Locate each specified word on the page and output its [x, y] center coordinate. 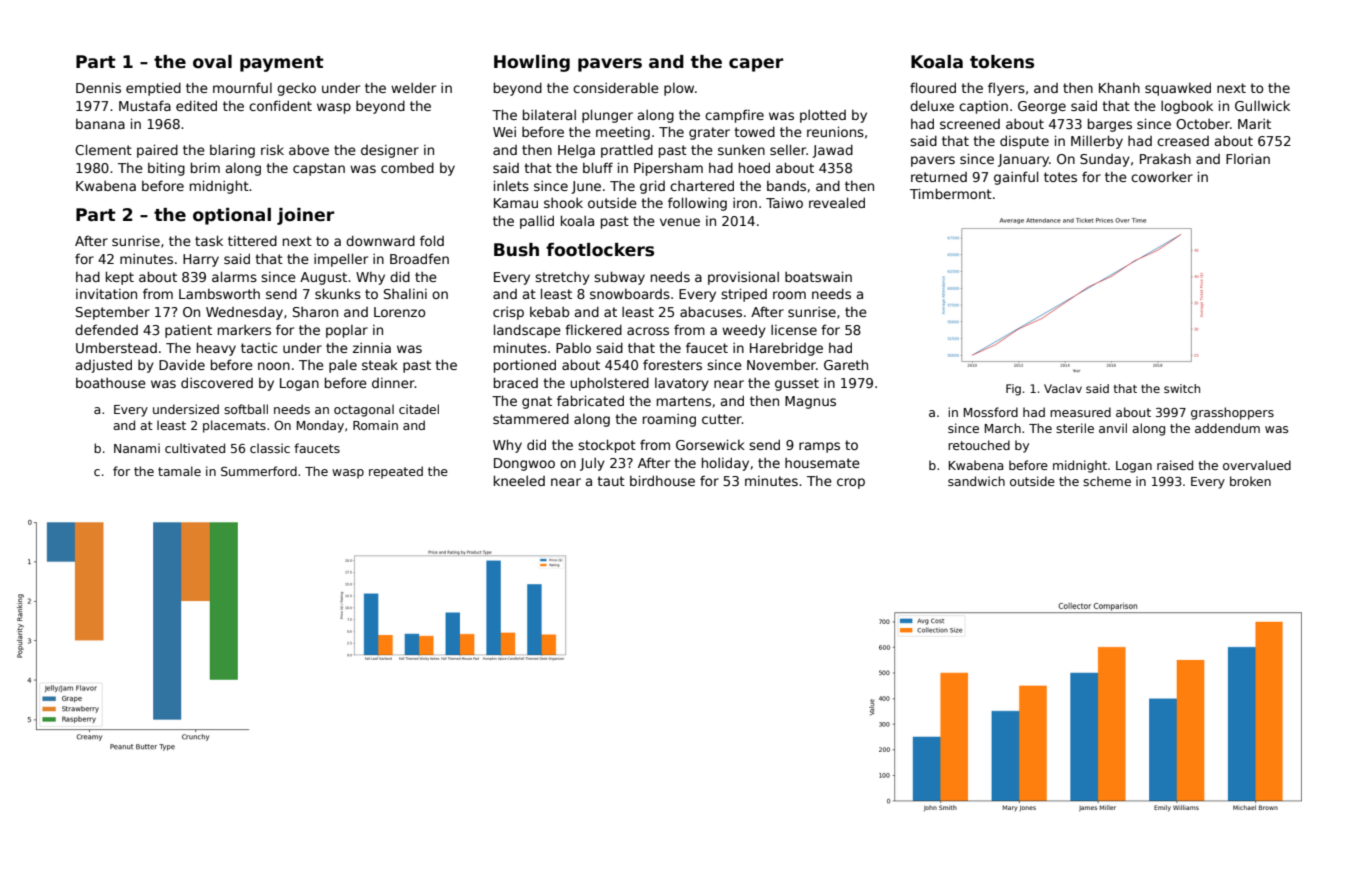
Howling [532, 63]
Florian [1248, 159]
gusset [797, 384]
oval [212, 62]
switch [1182, 388]
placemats [234, 426]
